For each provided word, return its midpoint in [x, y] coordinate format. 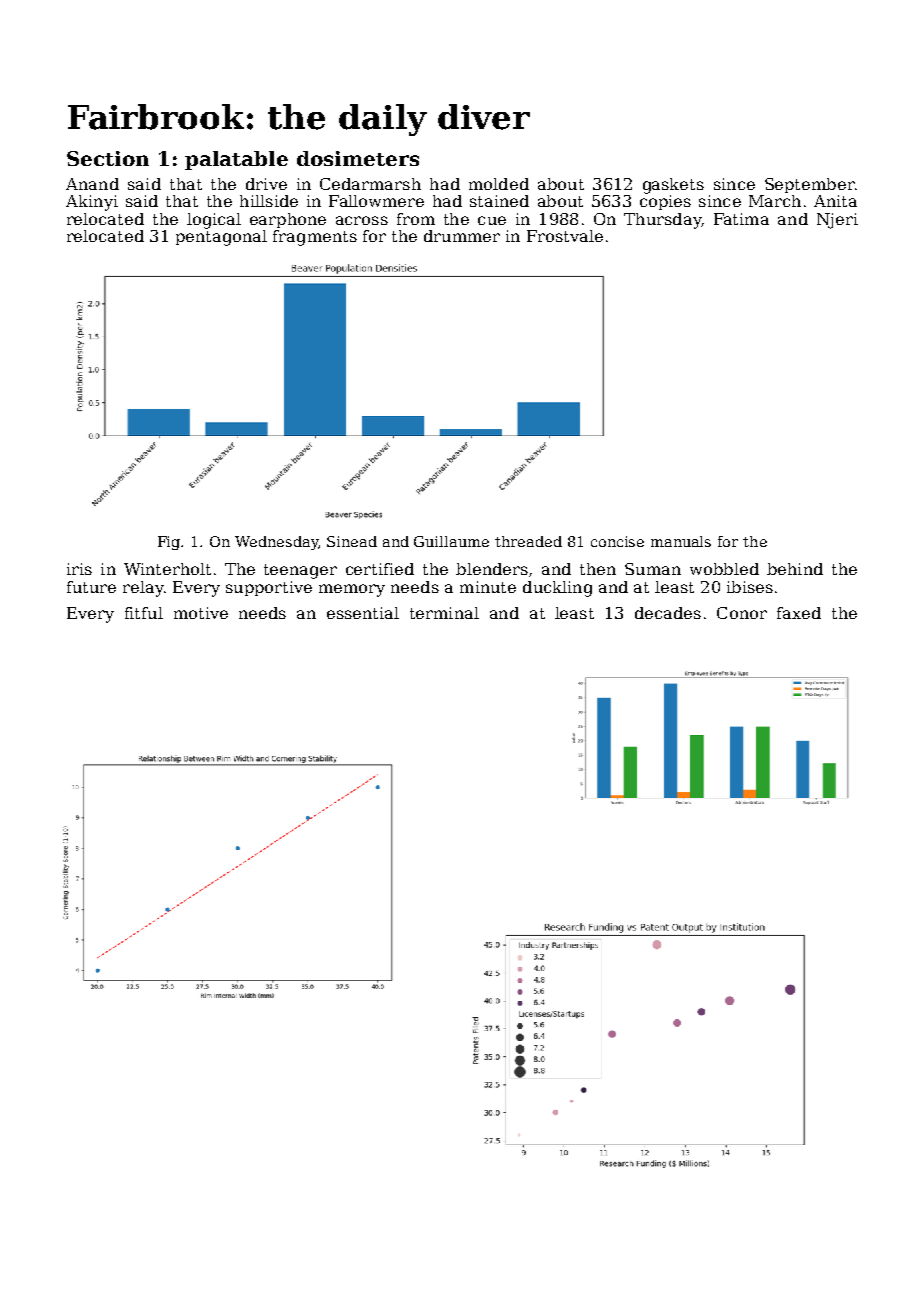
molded [499, 184]
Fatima [741, 219]
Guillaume [451, 541]
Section [108, 158]
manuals [681, 541]
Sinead [352, 541]
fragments [315, 238]
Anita [835, 201]
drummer [462, 236]
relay [143, 589]
